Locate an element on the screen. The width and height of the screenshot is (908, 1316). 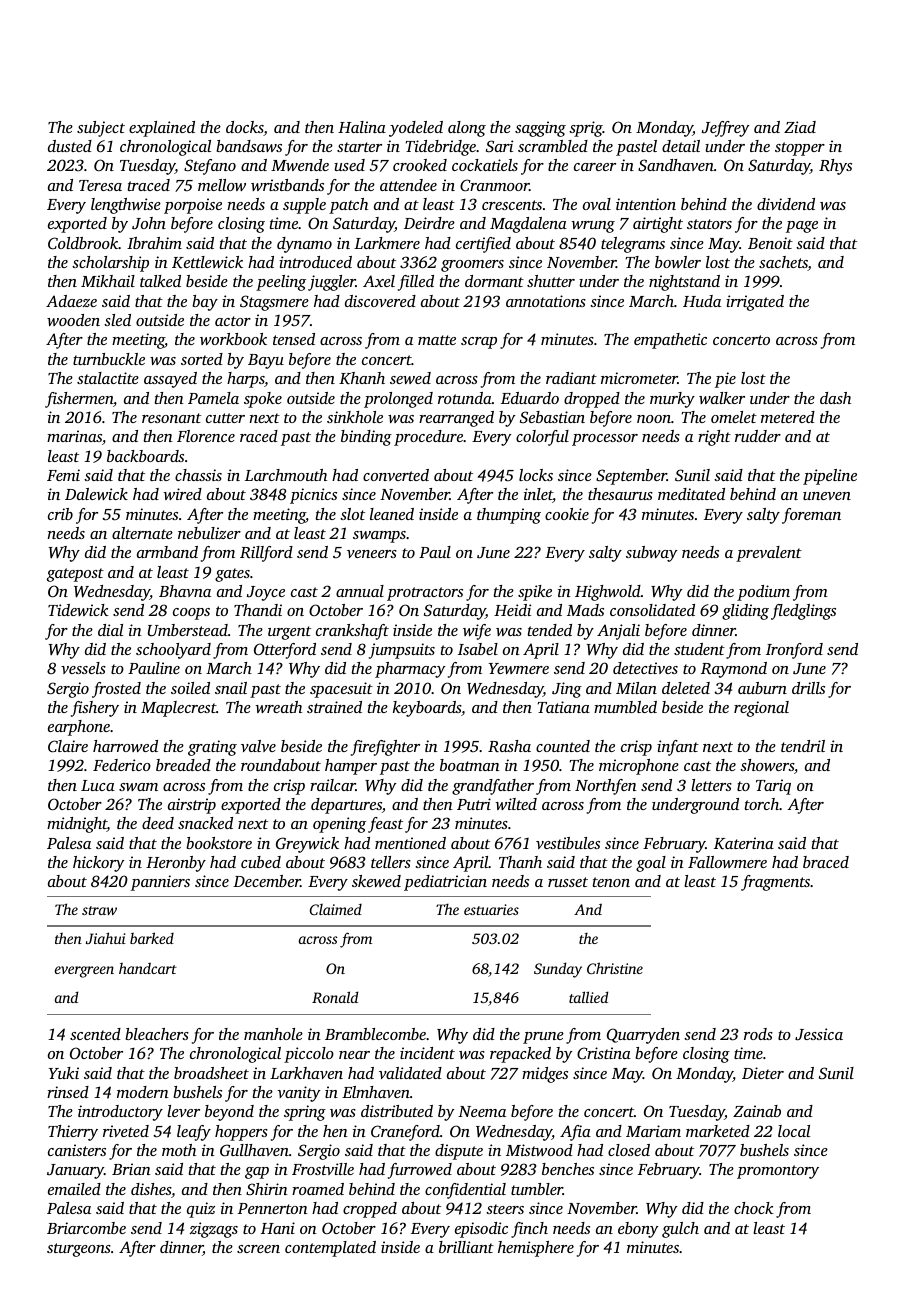
docks is located at coordinates (245, 128).
